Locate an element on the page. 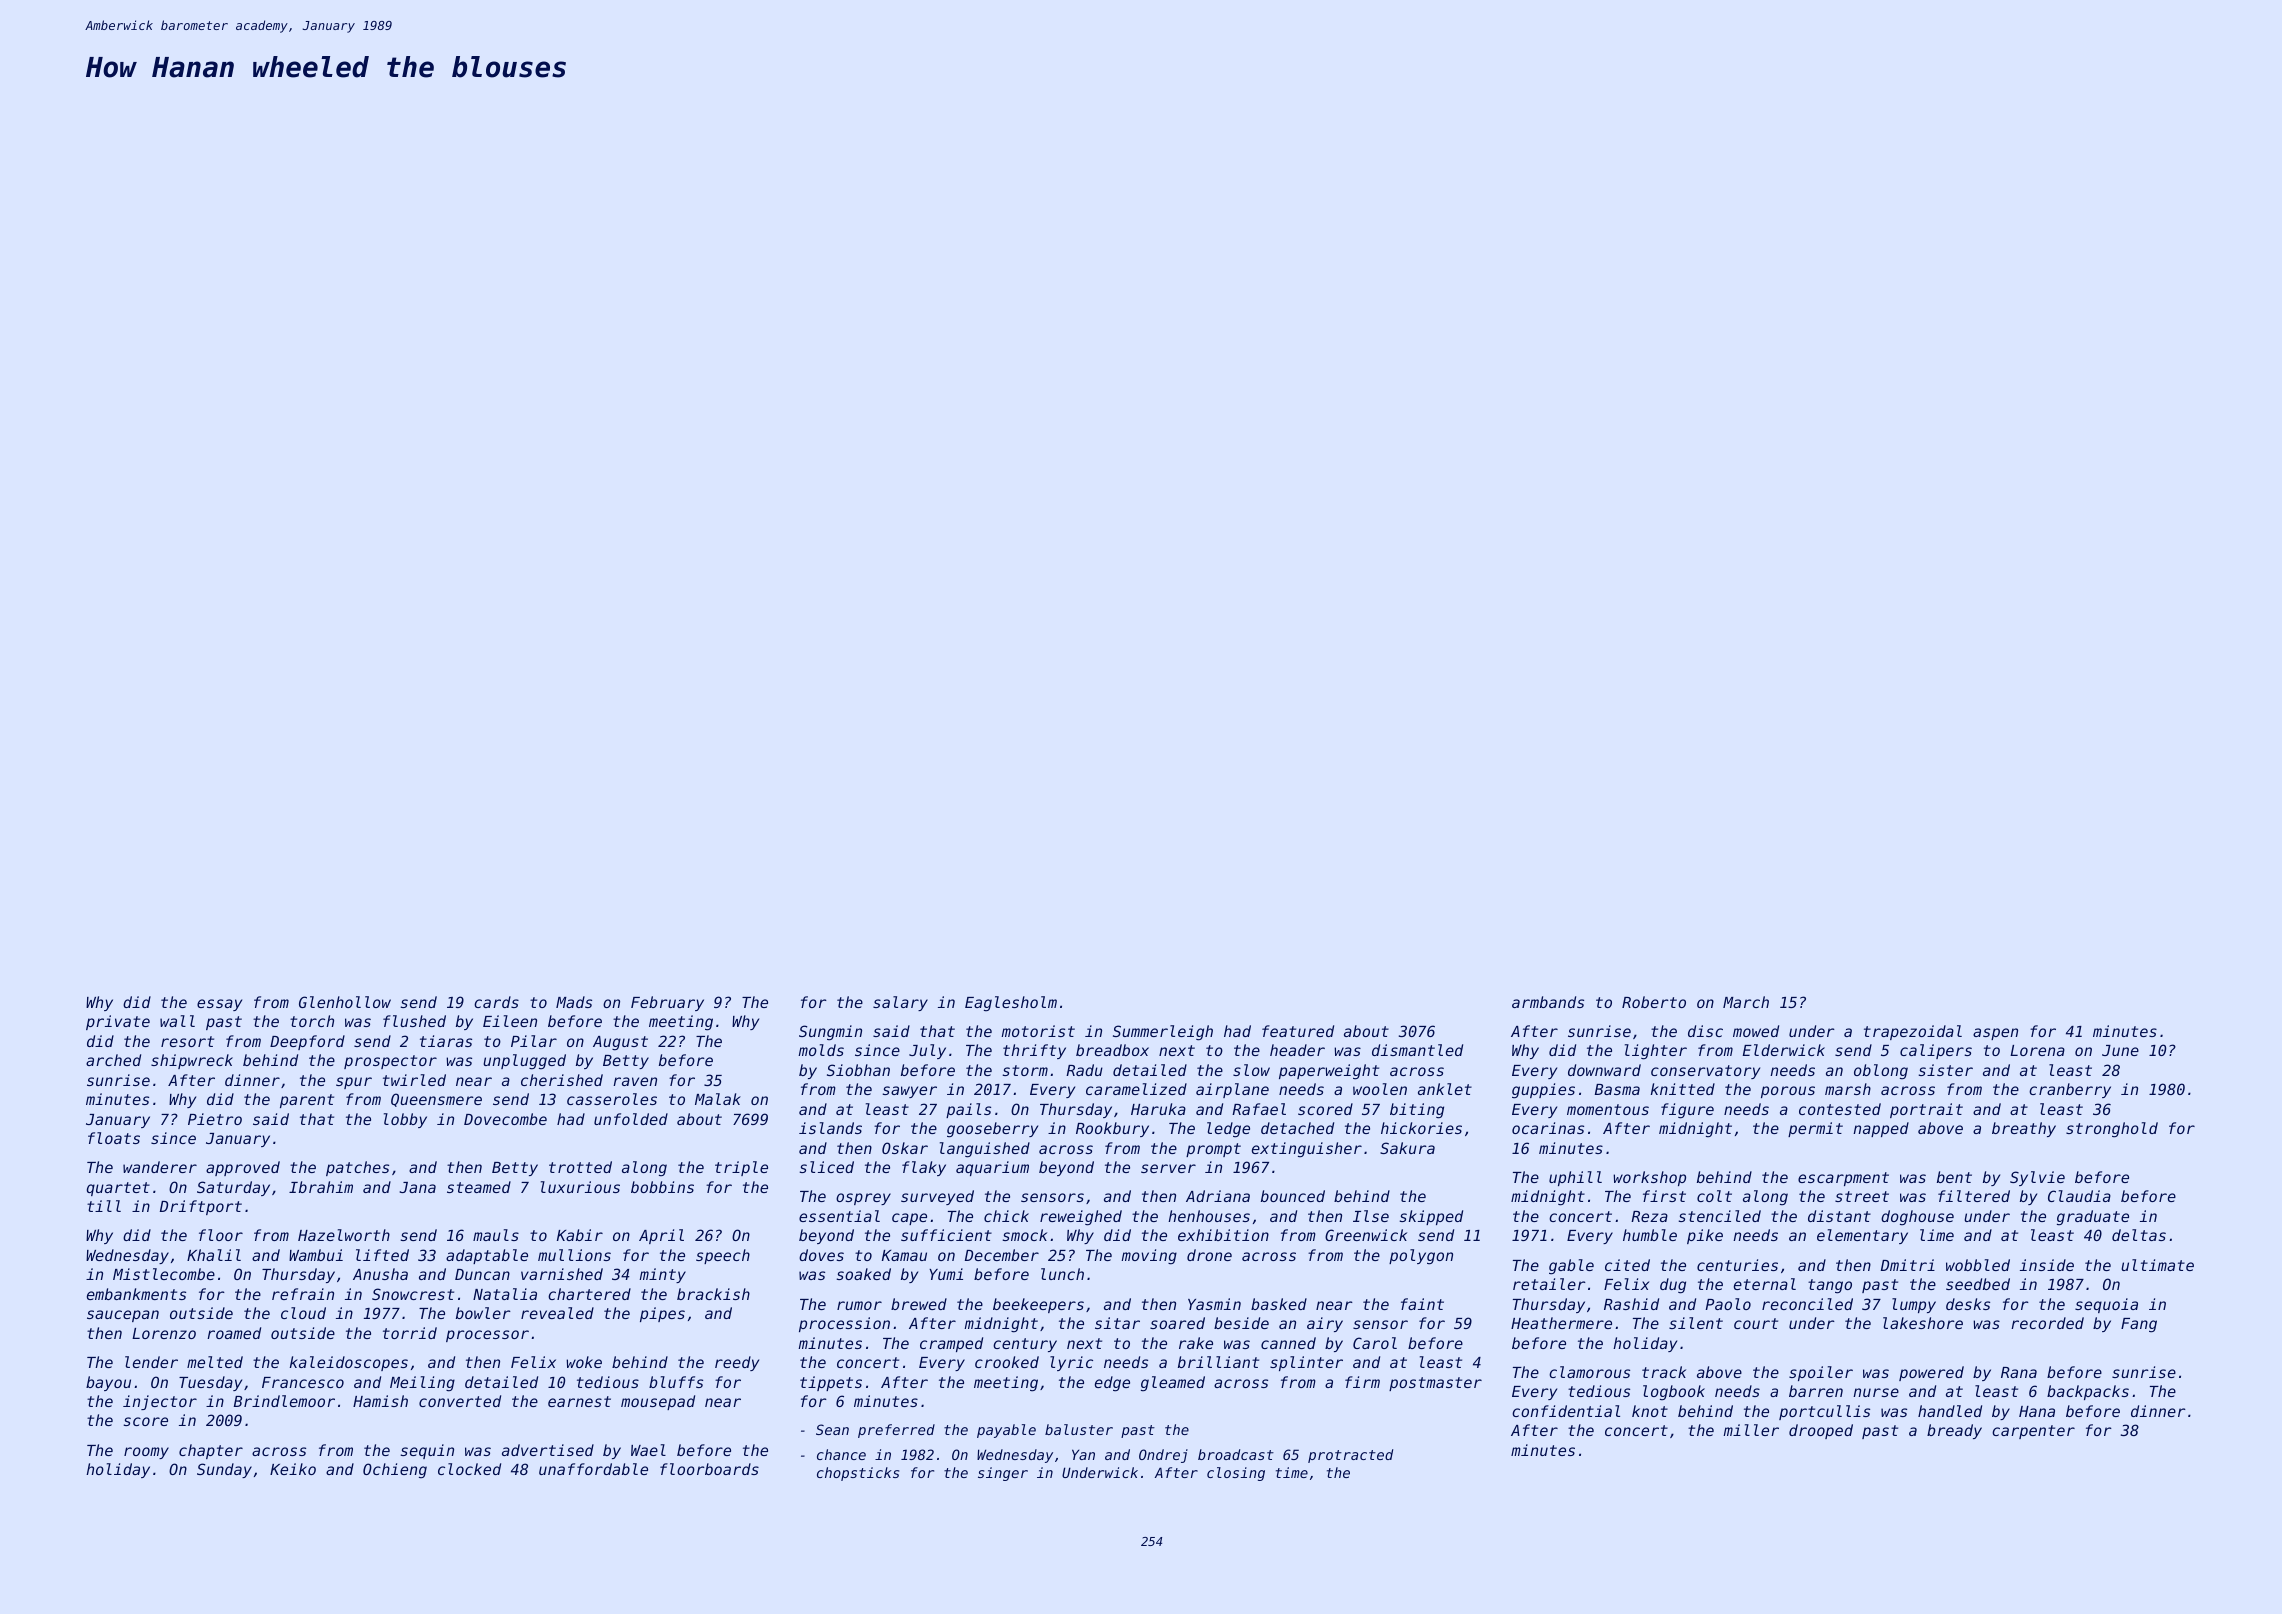 This image has height=1614, width=2282. March is located at coordinates (1746, 1002).
